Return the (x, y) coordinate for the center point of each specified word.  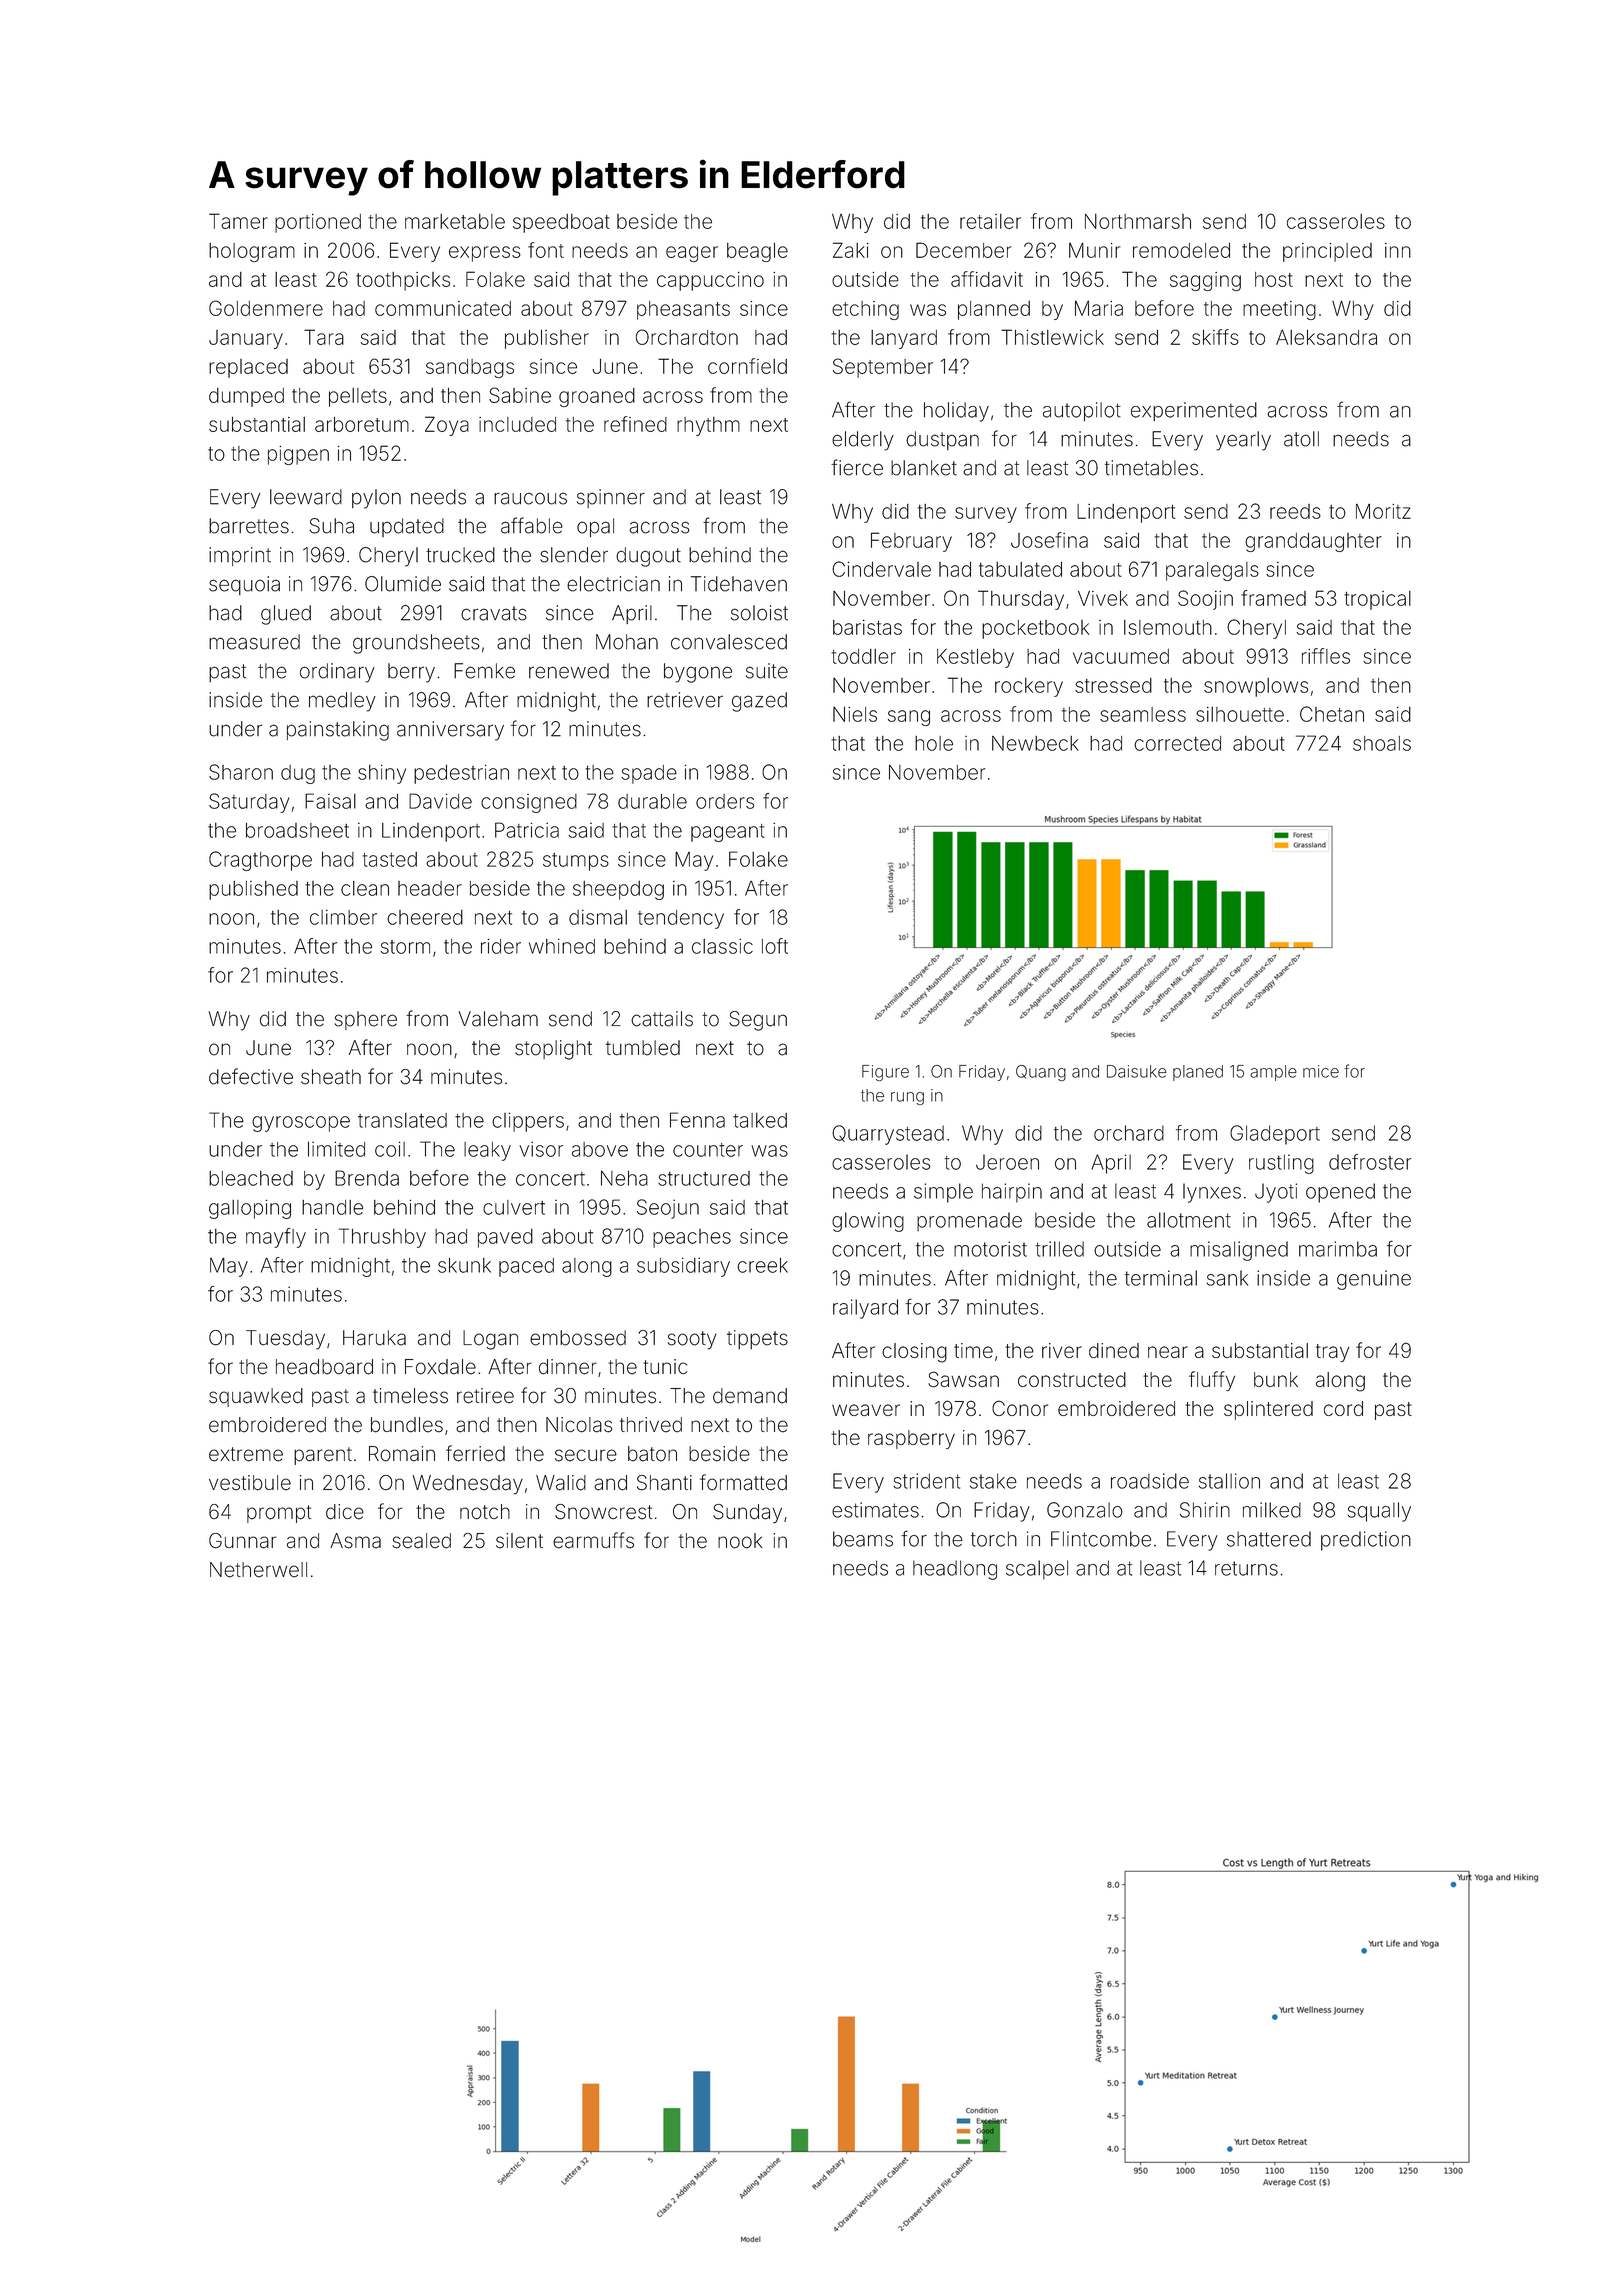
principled (1327, 252)
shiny (382, 774)
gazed (759, 702)
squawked (256, 1397)
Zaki (850, 250)
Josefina (1049, 540)
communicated (443, 308)
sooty (692, 1340)
